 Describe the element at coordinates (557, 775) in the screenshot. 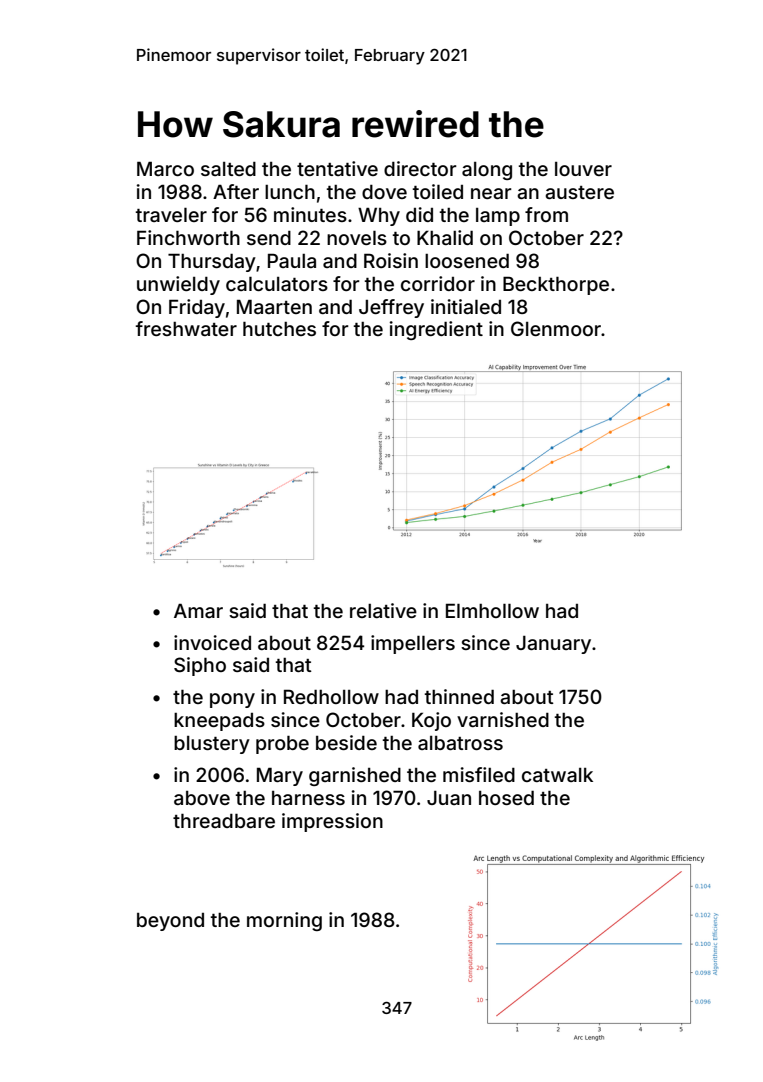

I see `catwalk` at that location.
